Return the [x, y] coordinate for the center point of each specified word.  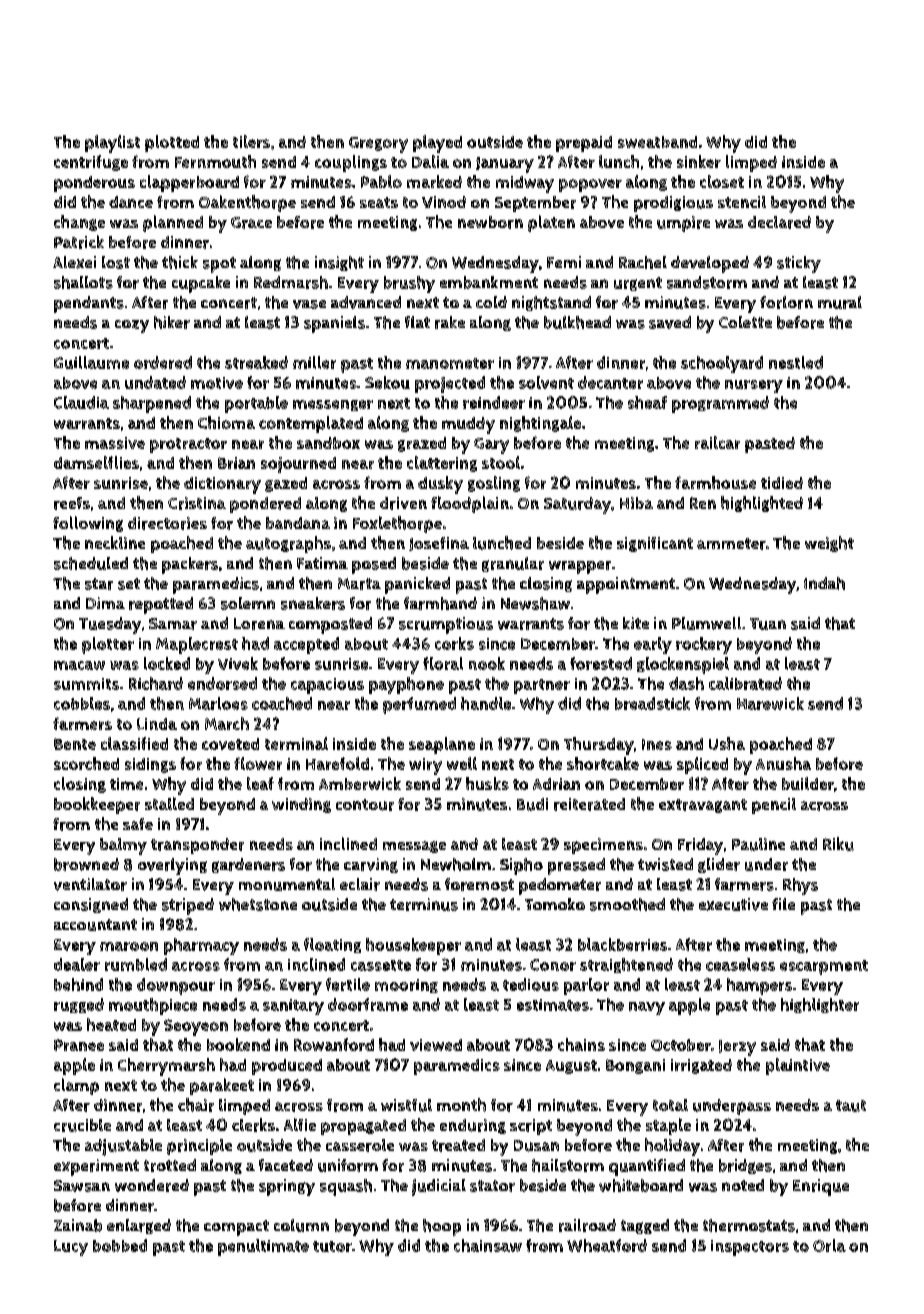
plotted [172, 143]
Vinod [444, 202]
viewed [436, 1045]
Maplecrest [197, 645]
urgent [638, 284]
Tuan [768, 624]
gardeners [248, 865]
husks [487, 783]
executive [733, 904]
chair [196, 1105]
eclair [360, 884]
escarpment [824, 967]
